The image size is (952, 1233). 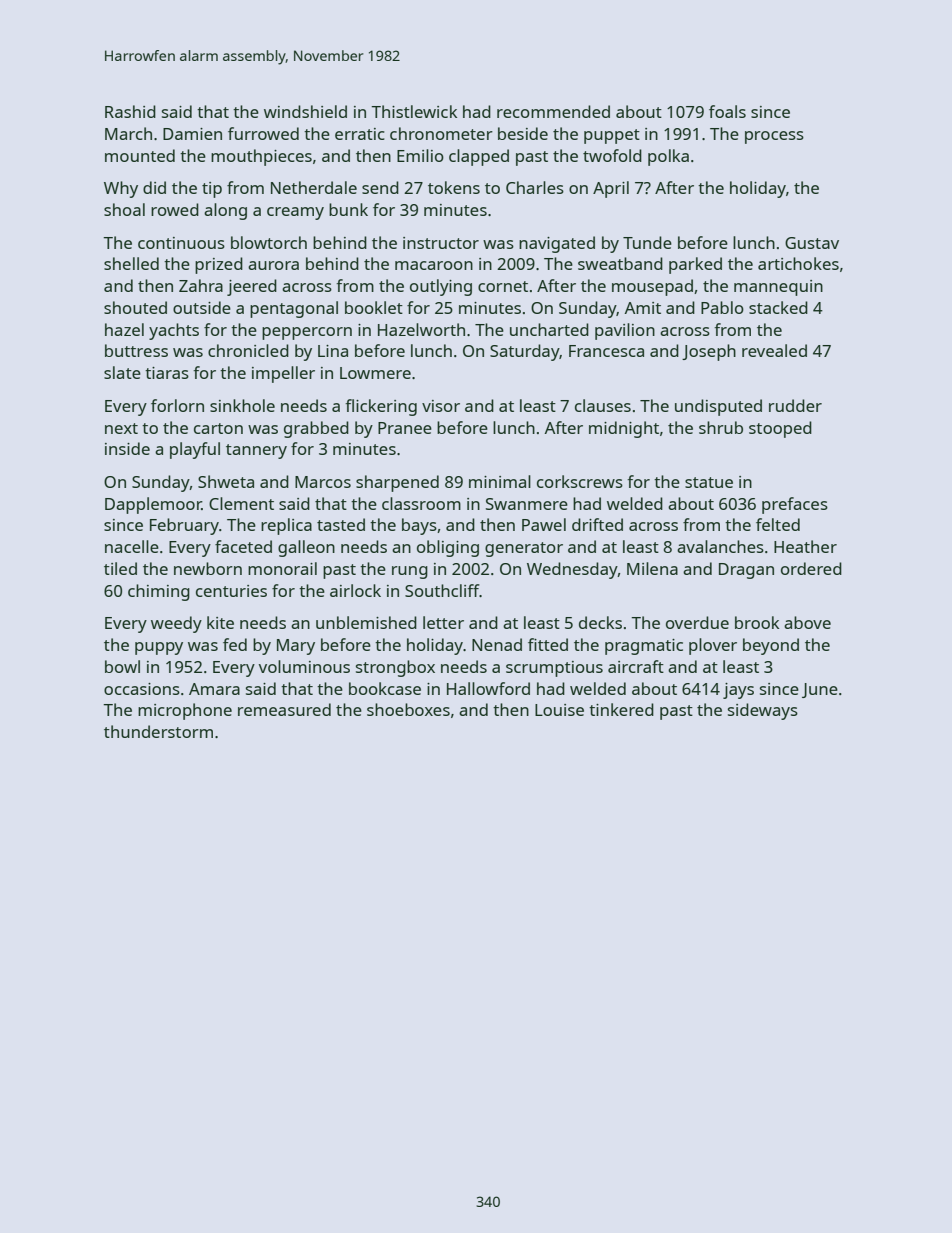 What do you see at coordinates (374, 307) in the page?
I see `booklet` at bounding box center [374, 307].
